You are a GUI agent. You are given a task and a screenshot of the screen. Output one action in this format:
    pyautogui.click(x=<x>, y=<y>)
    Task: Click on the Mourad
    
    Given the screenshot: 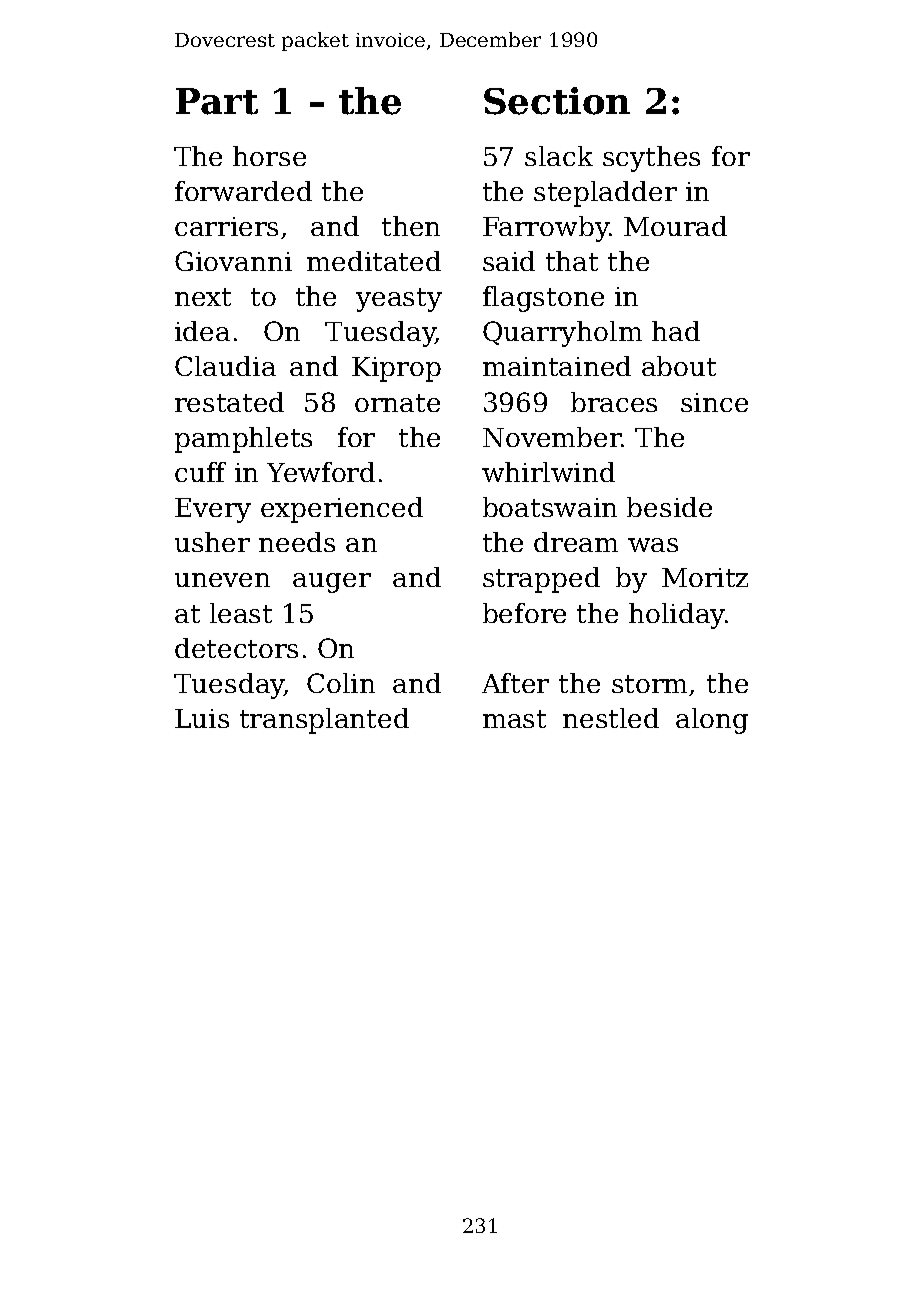 What is the action you would take?
    pyautogui.click(x=675, y=226)
